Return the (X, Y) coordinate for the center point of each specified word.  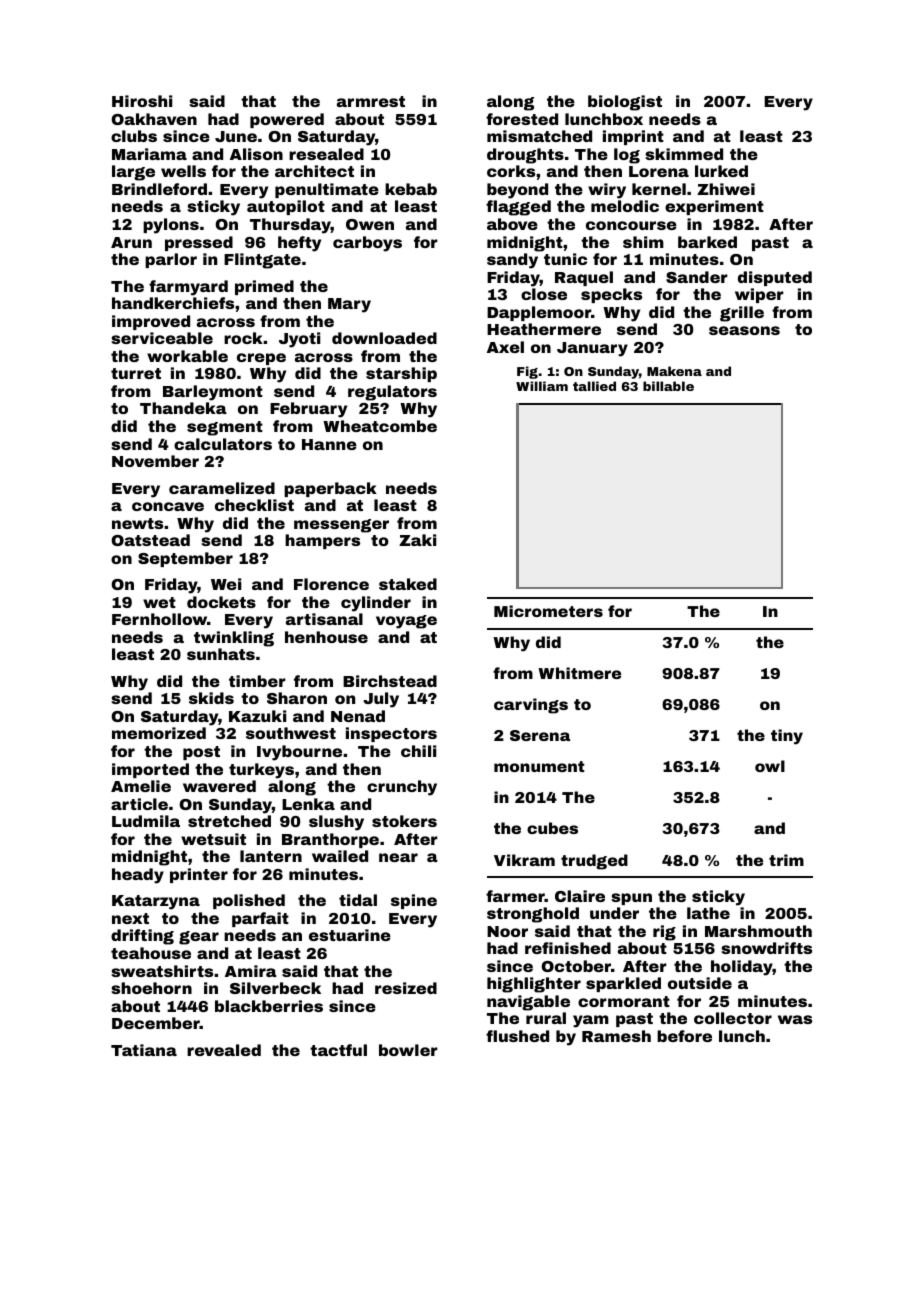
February (308, 410)
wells (183, 171)
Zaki (417, 540)
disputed (775, 278)
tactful (338, 1050)
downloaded (384, 338)
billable (668, 386)
